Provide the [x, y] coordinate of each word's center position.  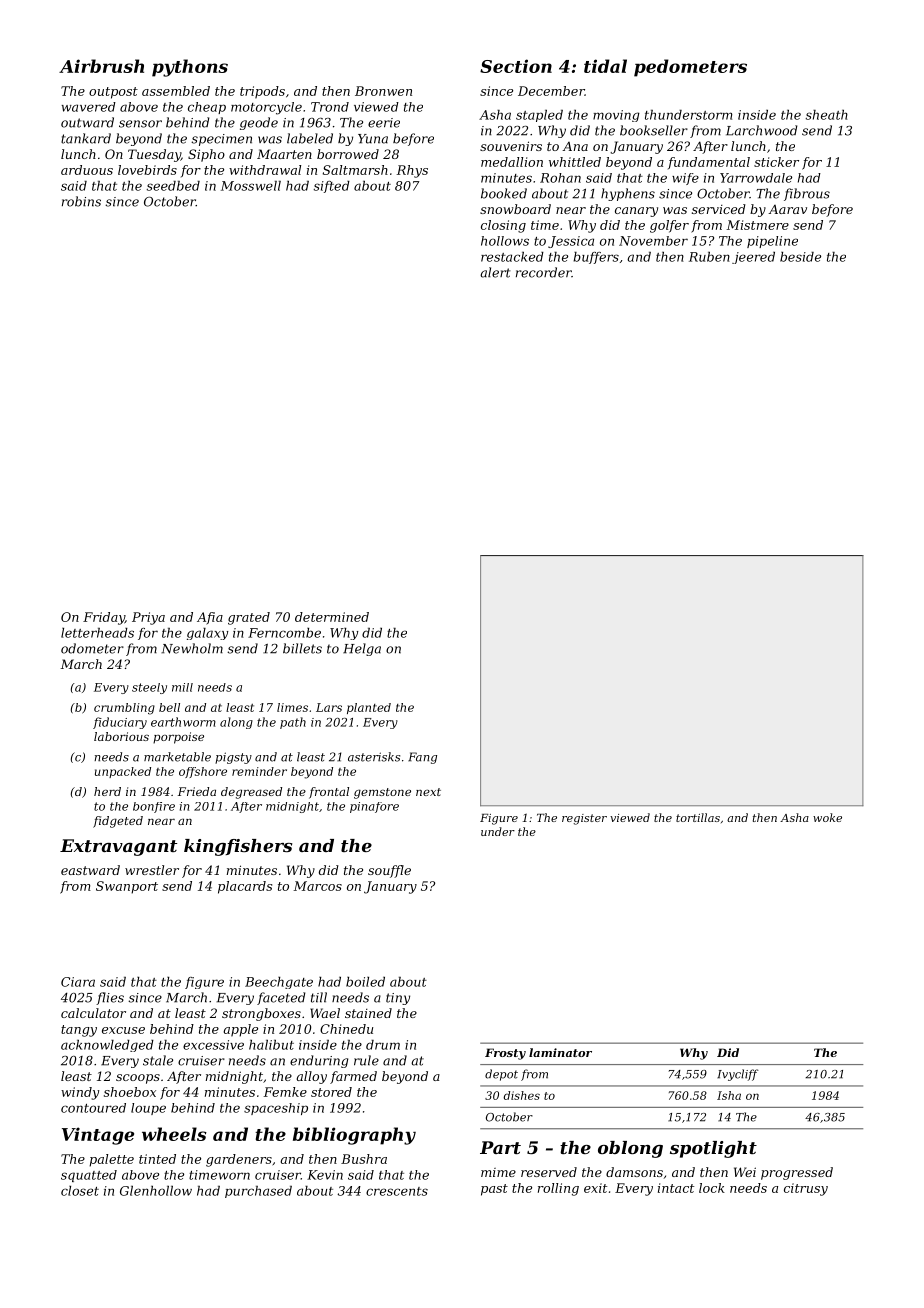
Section [516, 66]
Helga [362, 649]
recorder [544, 272]
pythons [190, 68]
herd [107, 791]
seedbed [173, 186]
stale [158, 1060]
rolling [558, 1189]
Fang [422, 758]
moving [616, 116]
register [584, 819]
